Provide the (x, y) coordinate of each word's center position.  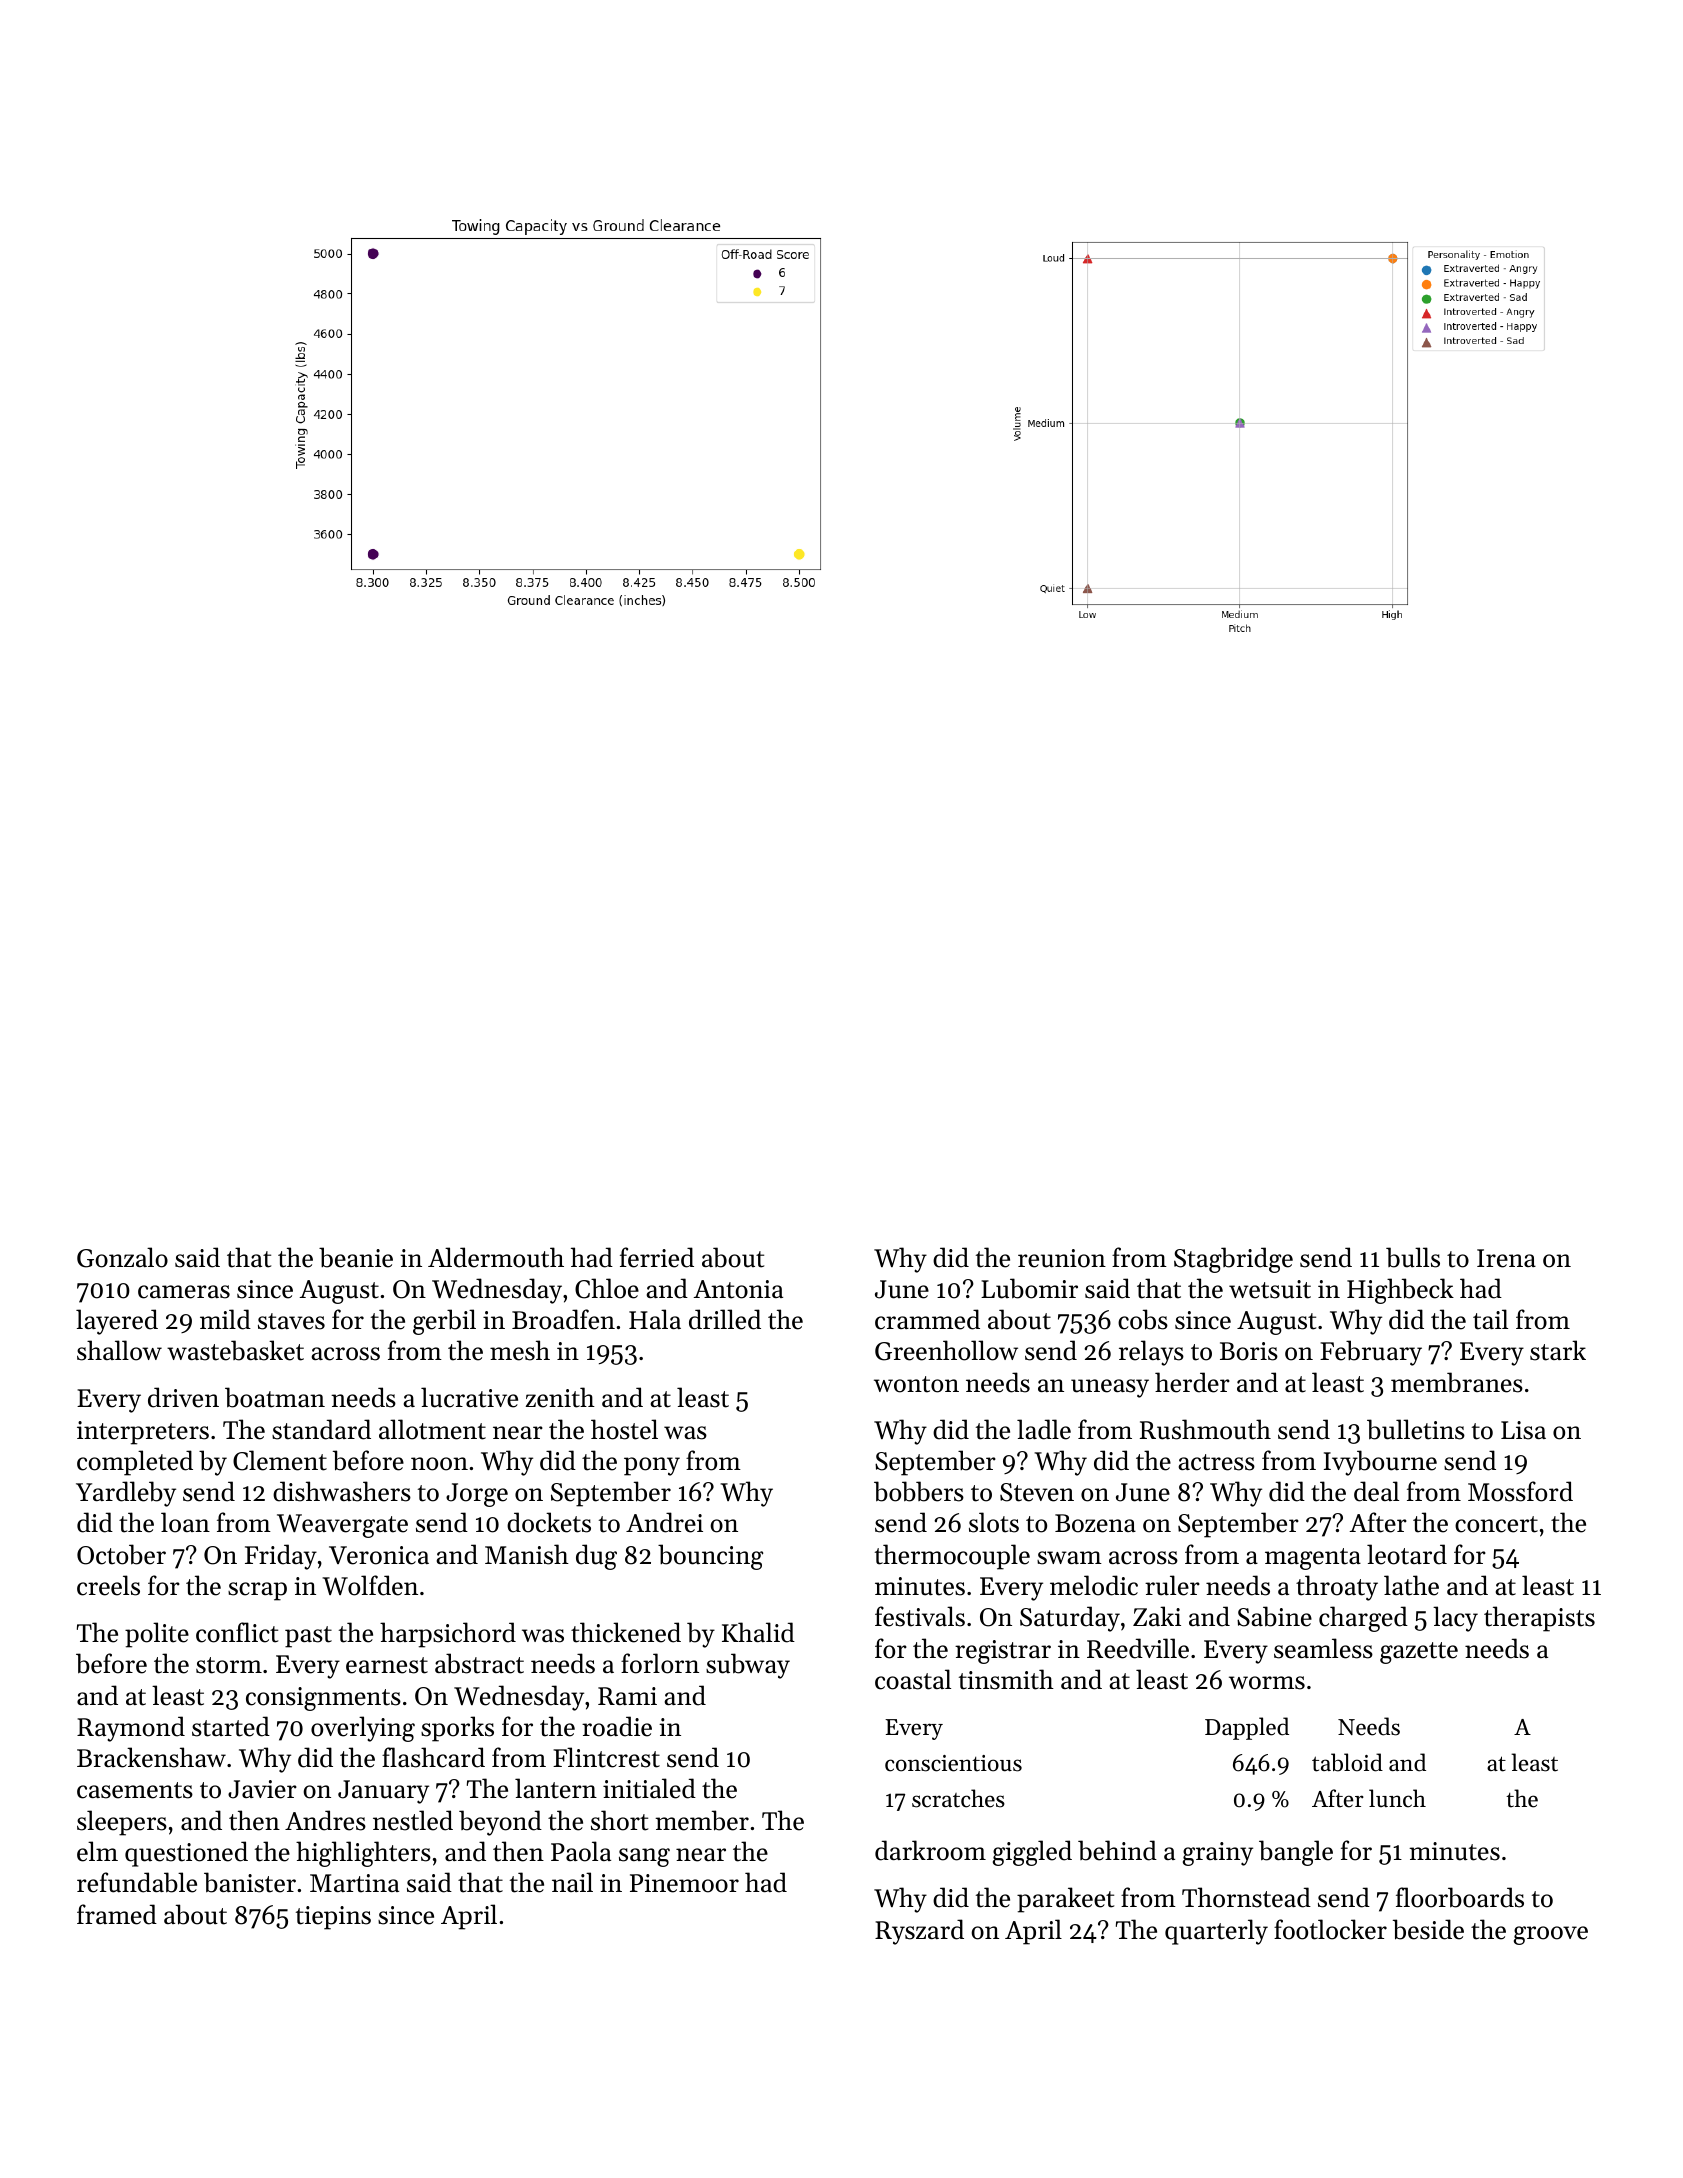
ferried (657, 1257)
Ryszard (919, 1932)
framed (117, 1914)
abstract (479, 1663)
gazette (1419, 1653)
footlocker (1330, 1929)
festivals (920, 1616)
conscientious (953, 1763)
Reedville (1138, 1648)
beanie (356, 1257)
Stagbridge (1233, 1260)
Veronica (379, 1555)
